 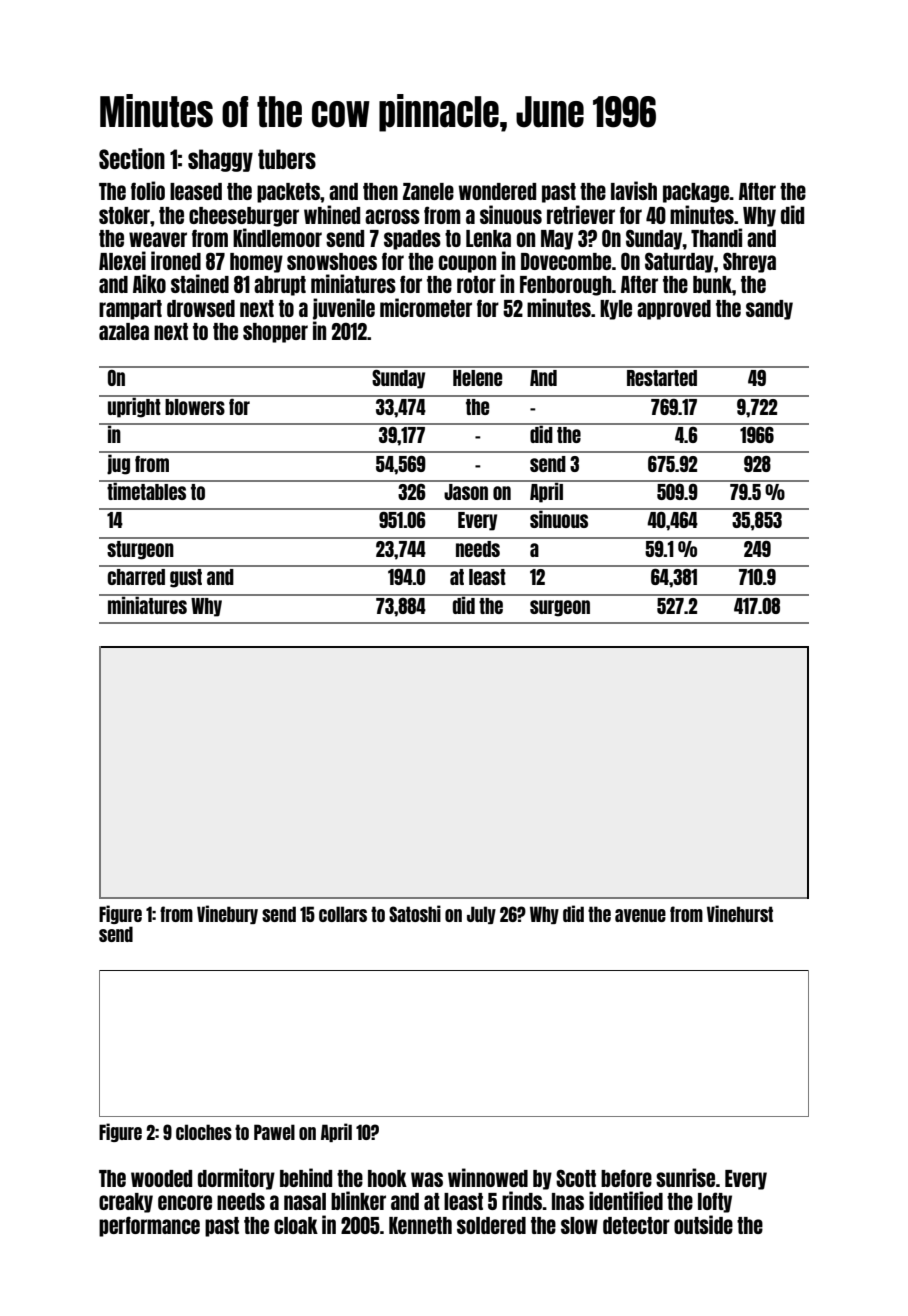 What do you see at coordinates (481, 915) in the screenshot?
I see `July` at bounding box center [481, 915].
